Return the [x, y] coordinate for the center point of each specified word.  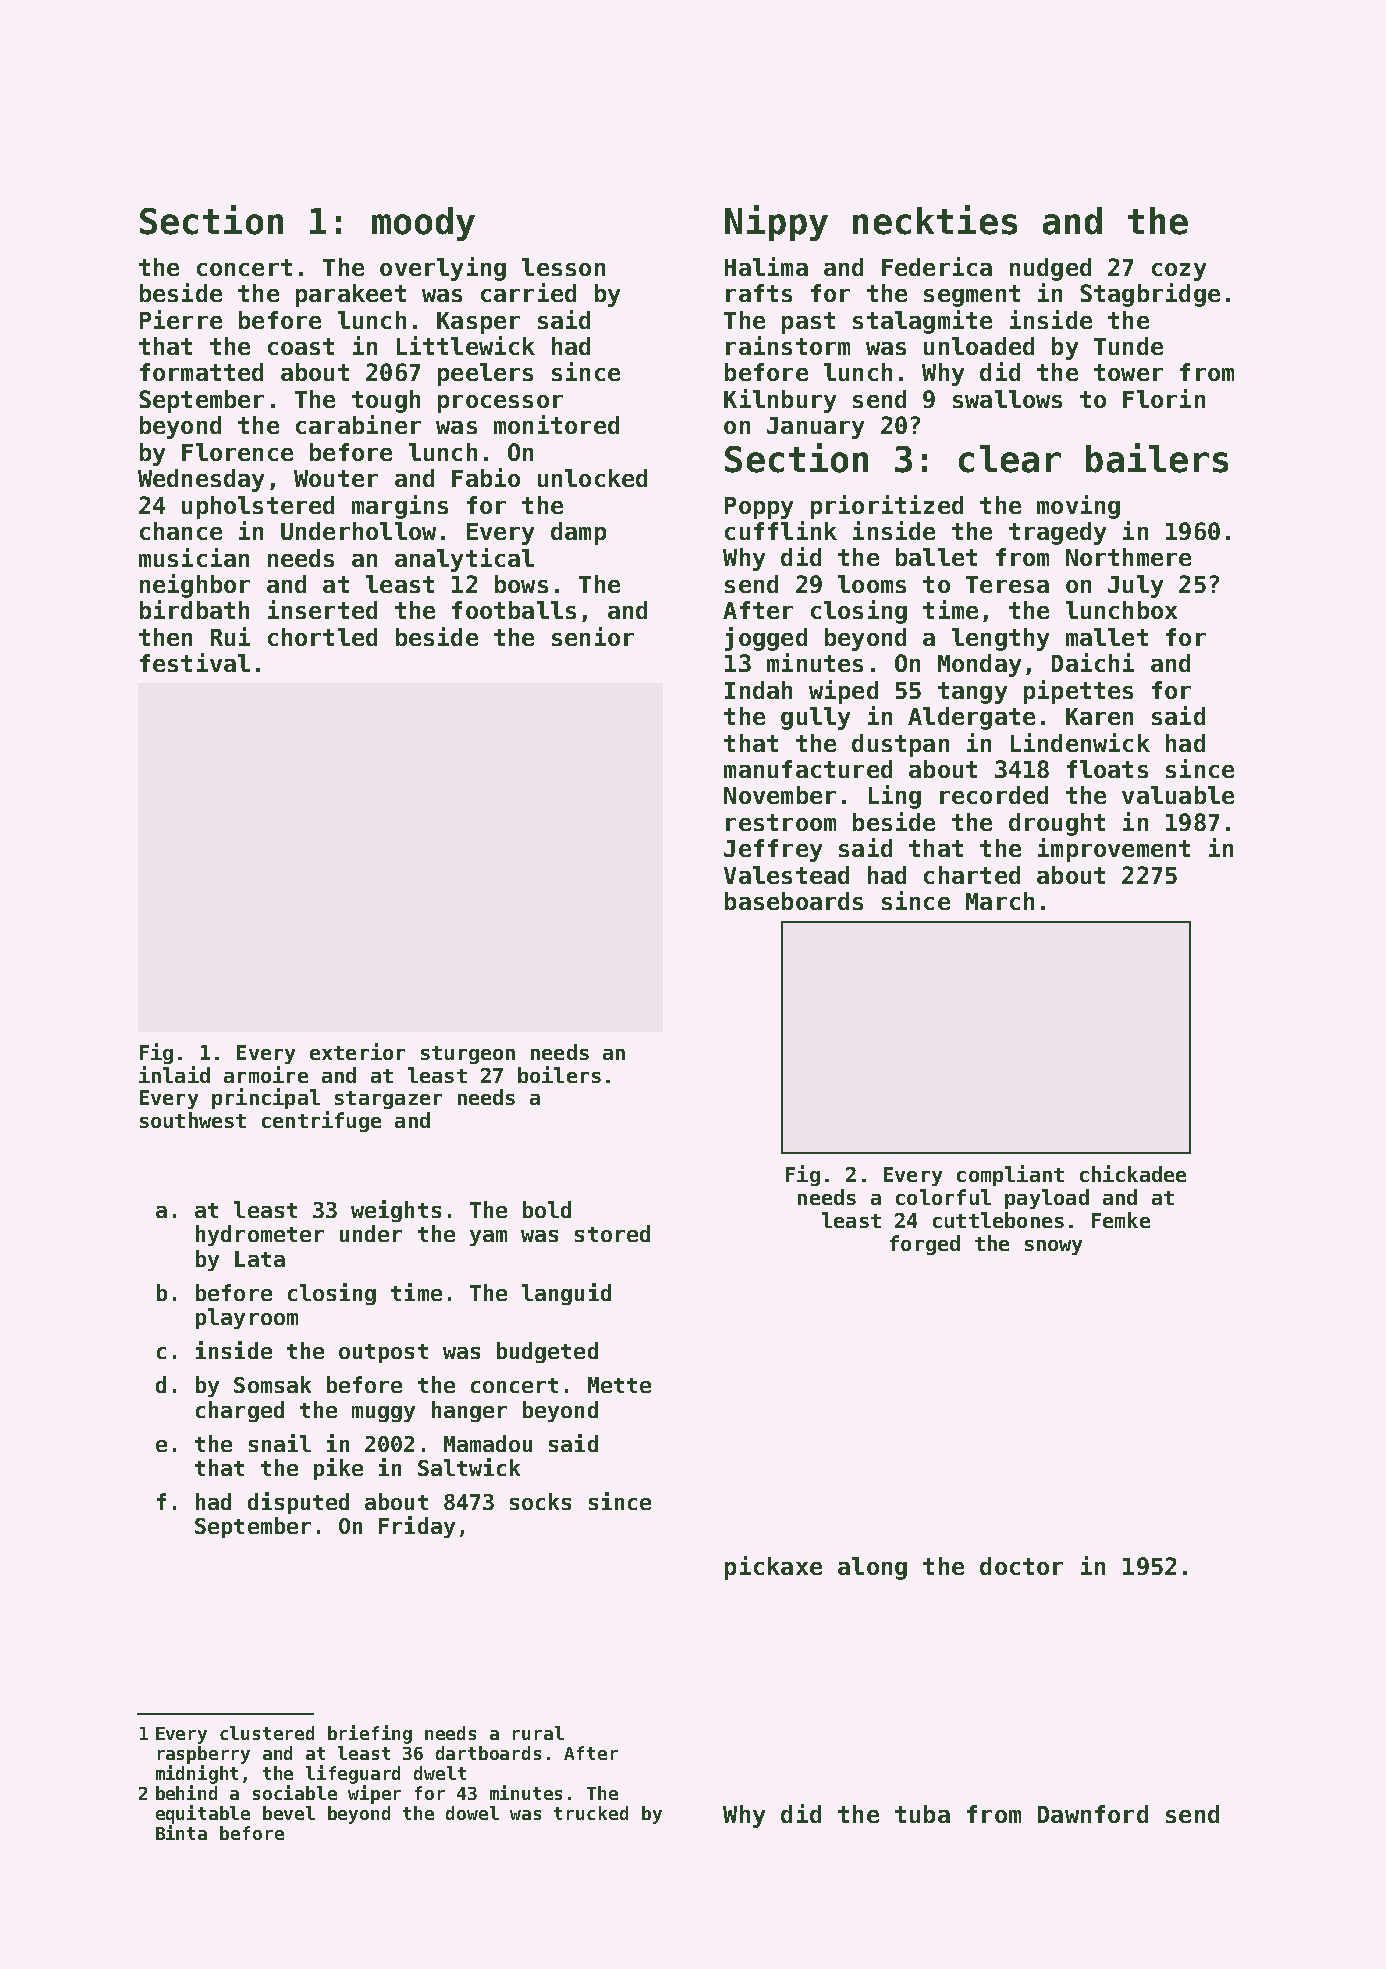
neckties [935, 220]
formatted [201, 372]
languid [566, 1294]
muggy [383, 1414]
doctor [1021, 1566]
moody [423, 224]
